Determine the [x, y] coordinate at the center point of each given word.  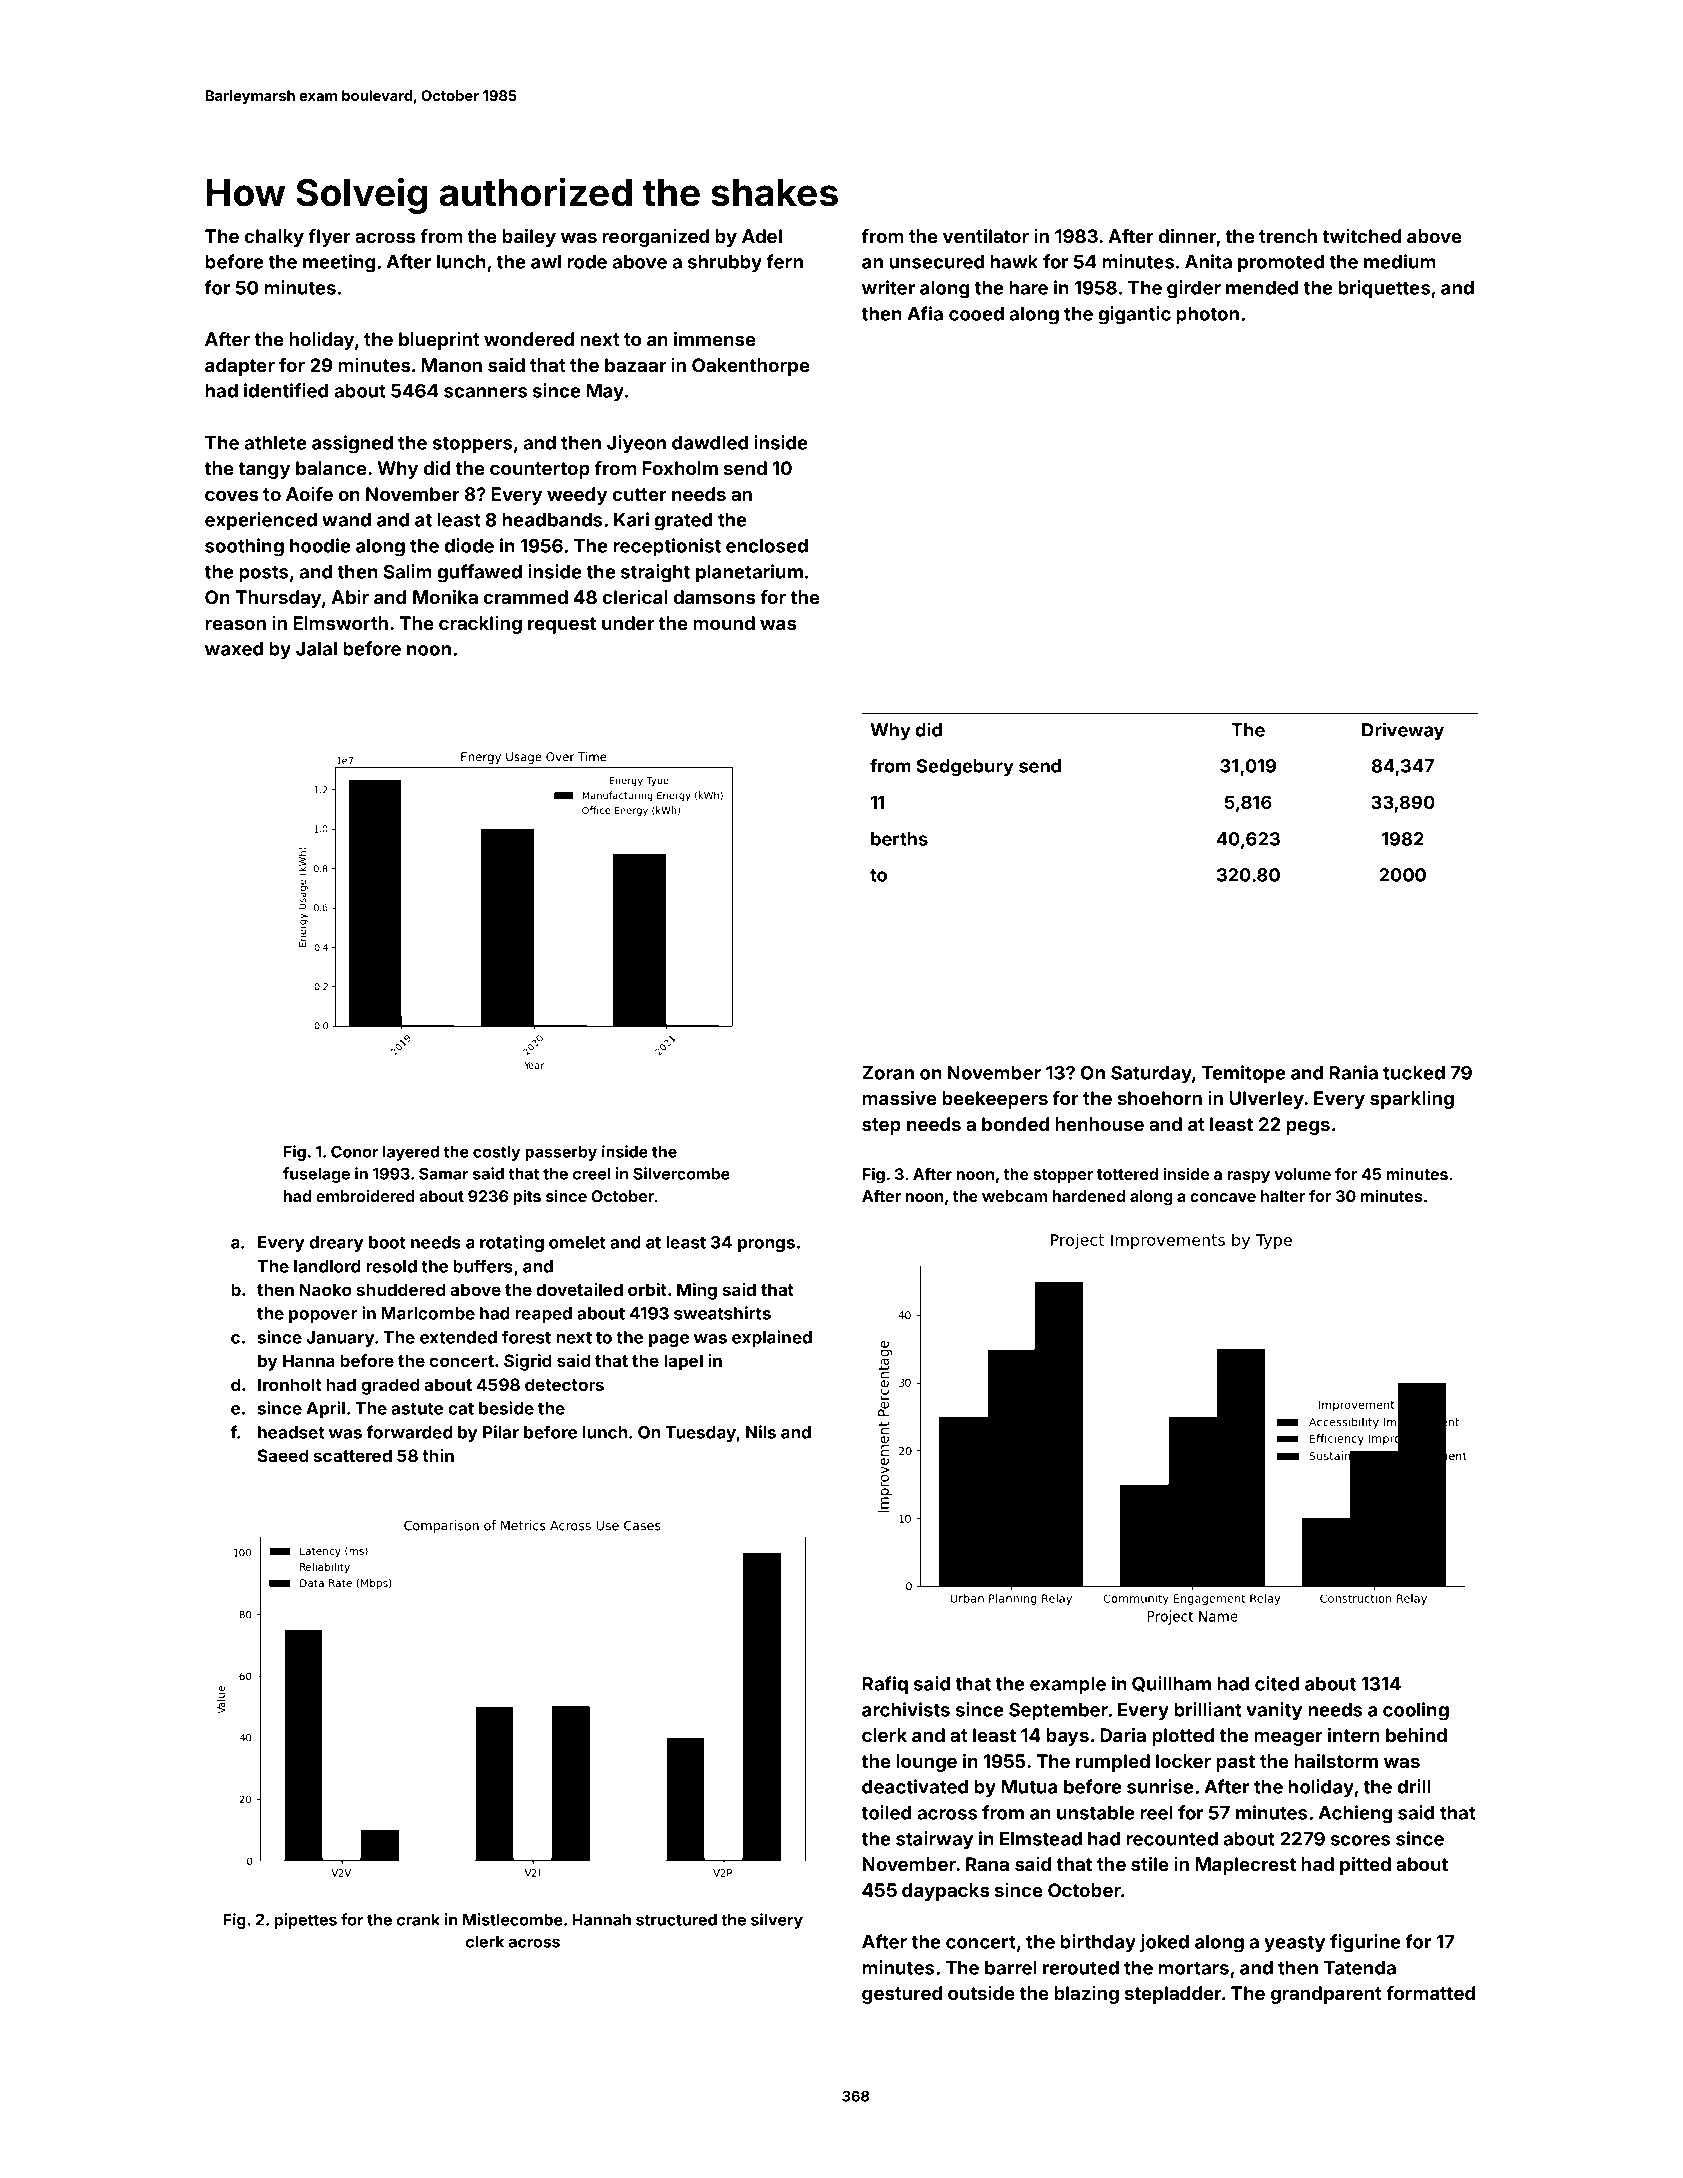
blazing [1086, 1995]
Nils [761, 1432]
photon [1207, 316]
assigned [352, 444]
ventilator [986, 236]
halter [1283, 1196]
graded [390, 1386]
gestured [902, 1995]
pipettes [305, 1921]
